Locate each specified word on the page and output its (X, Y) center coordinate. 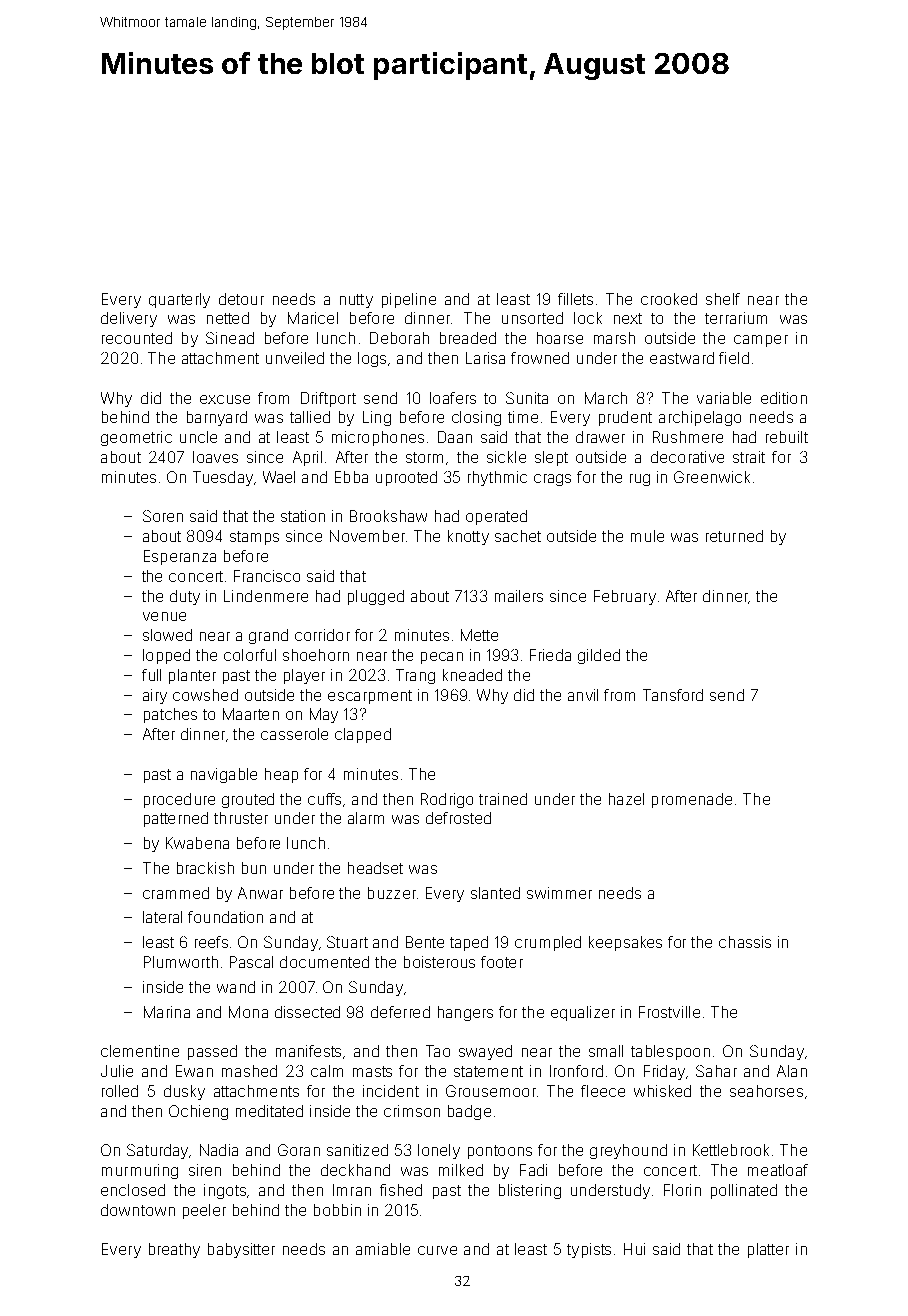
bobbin (337, 1210)
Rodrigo (447, 800)
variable (724, 398)
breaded (468, 338)
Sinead (230, 338)
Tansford (673, 695)
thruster (241, 818)
